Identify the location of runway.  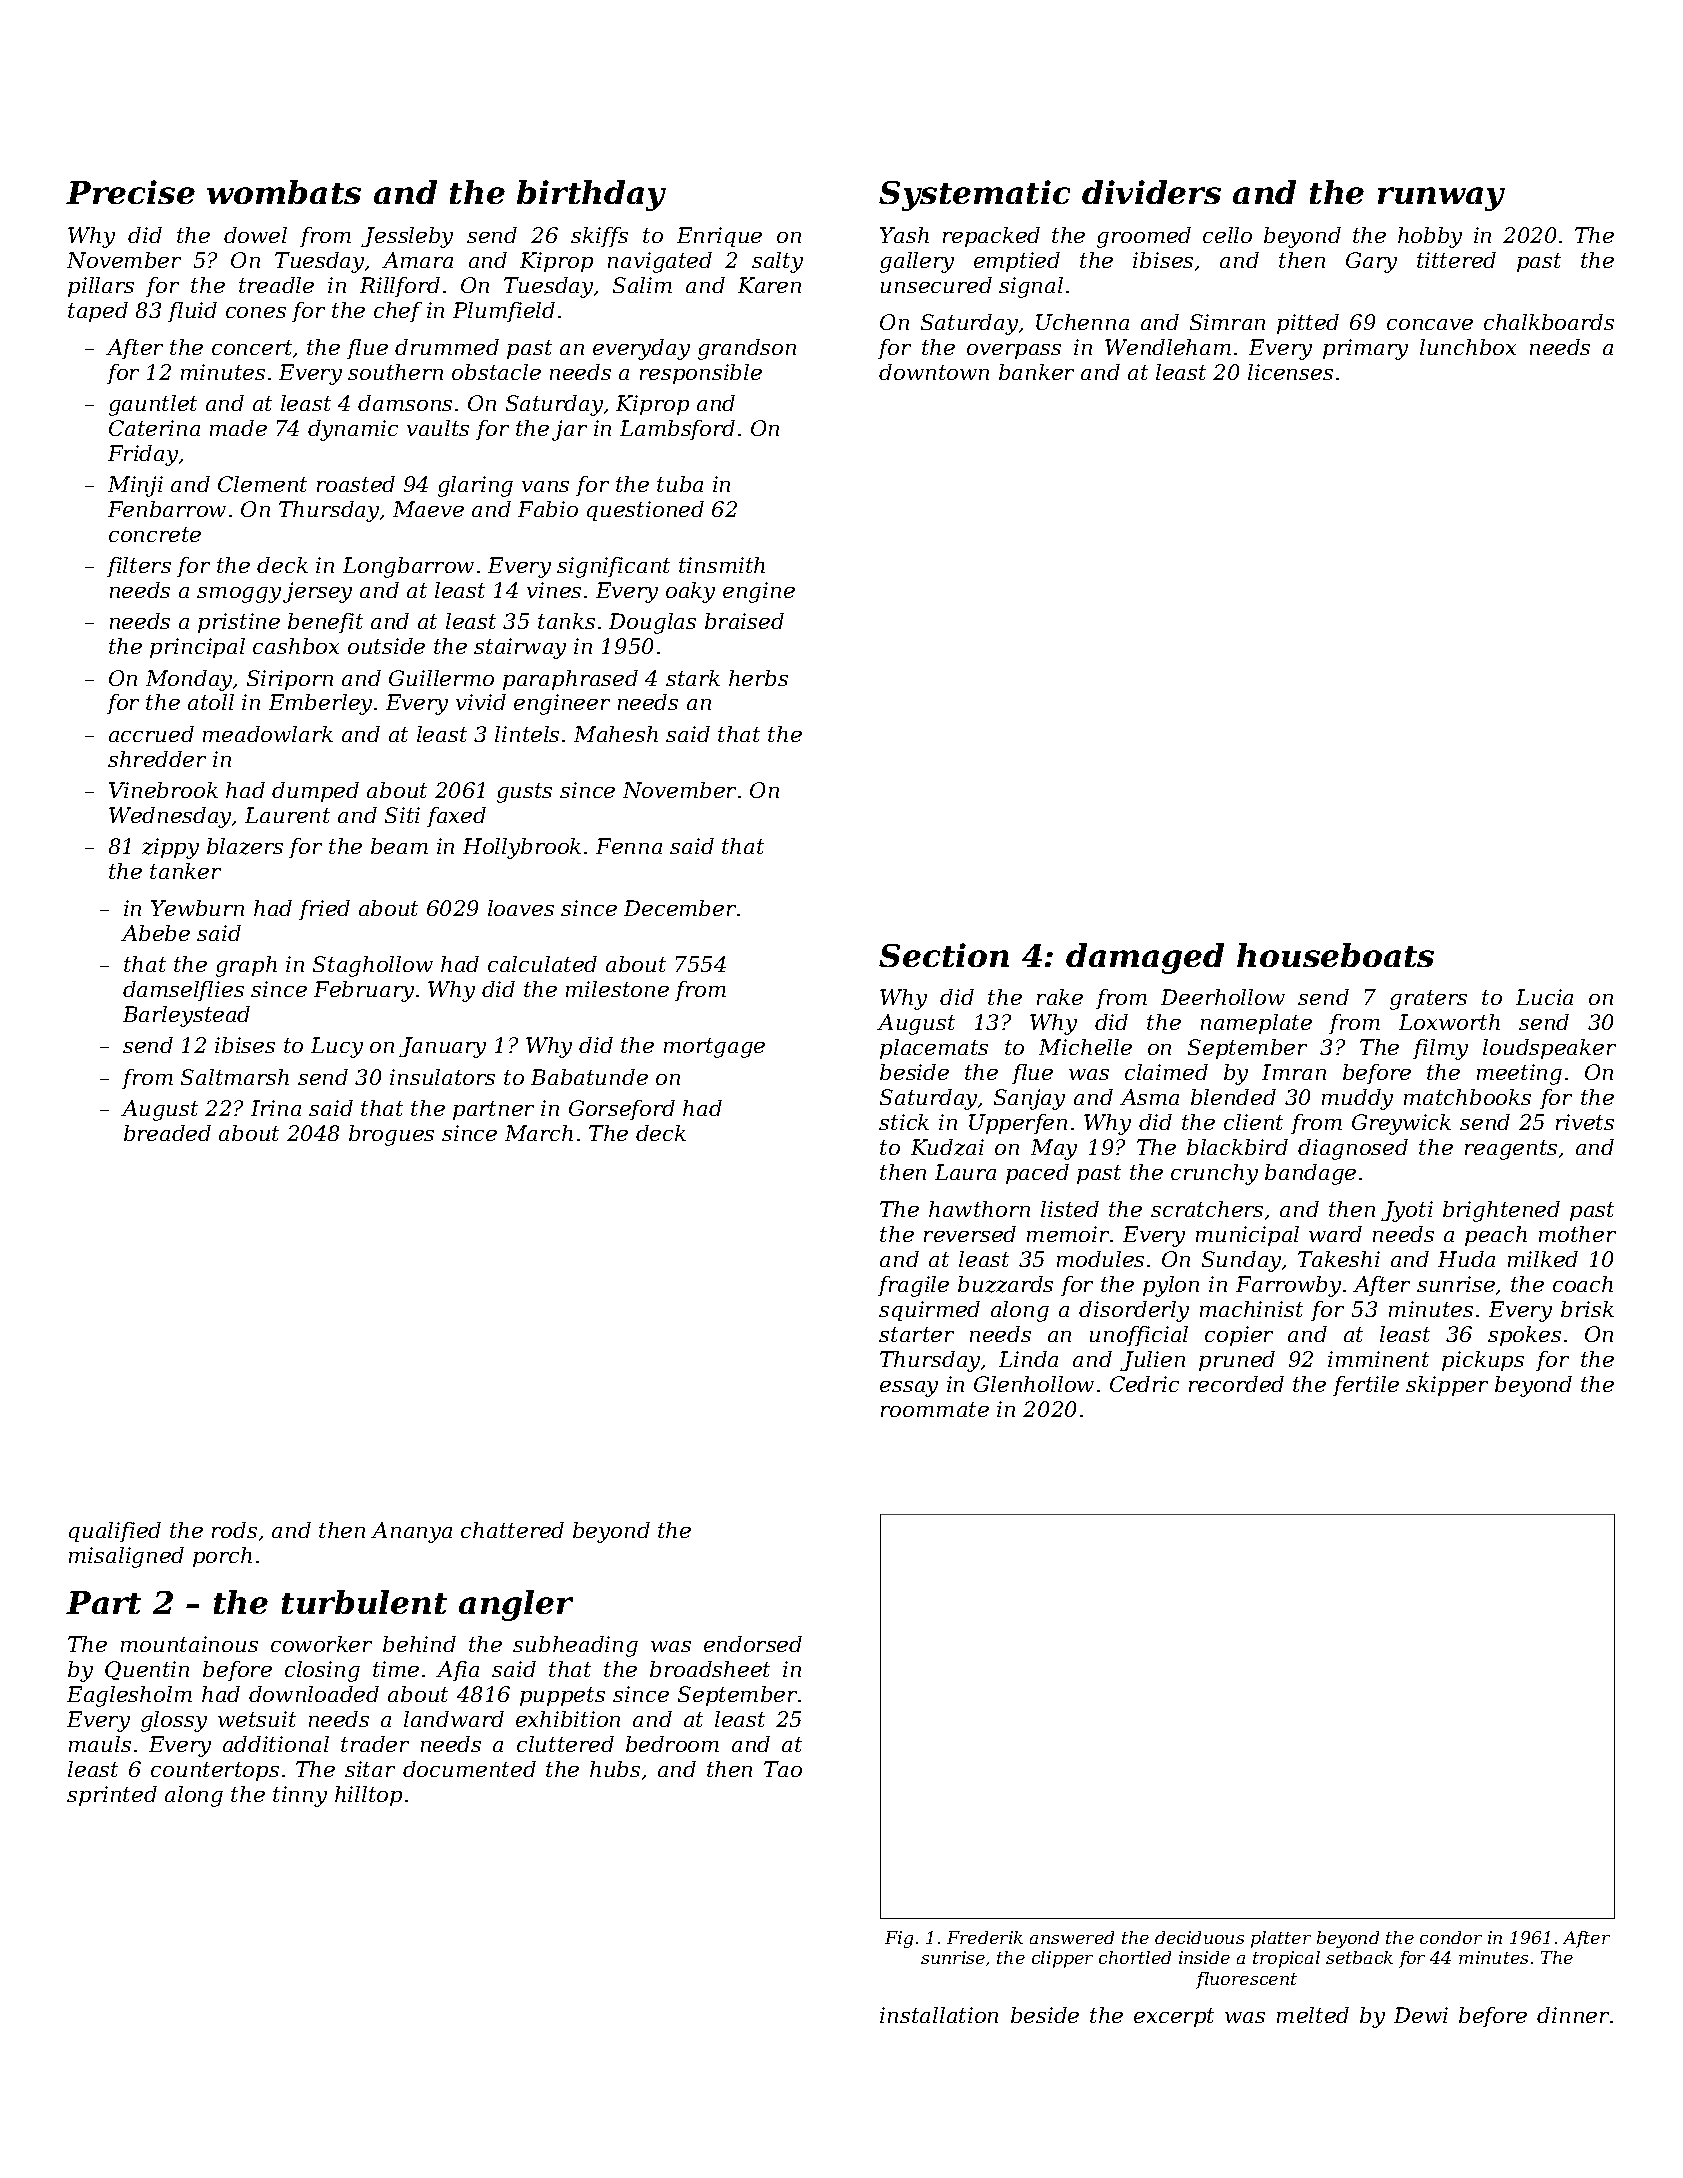
(1441, 199).
